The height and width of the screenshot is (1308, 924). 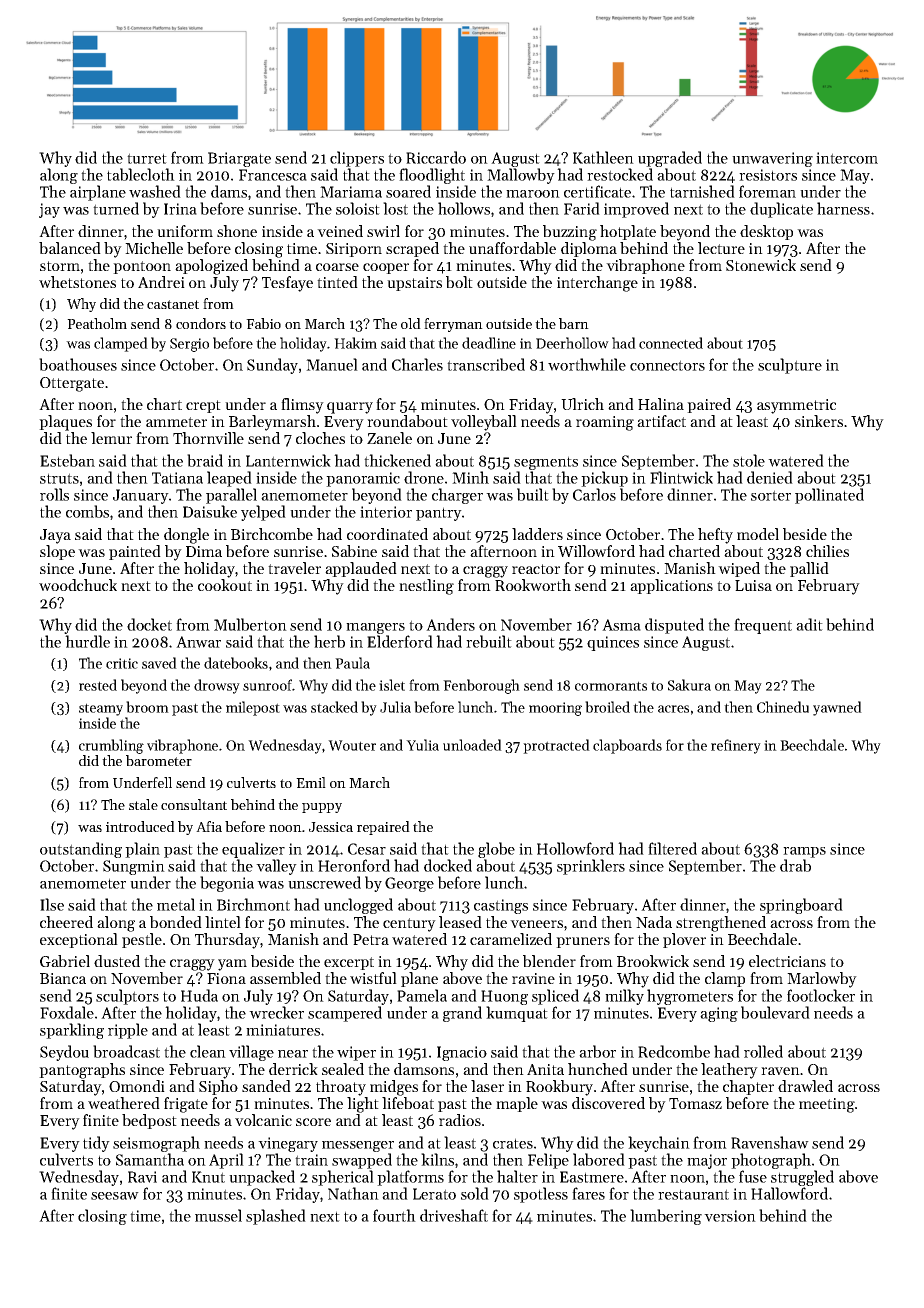 I want to click on boulevard, so click(x=775, y=1012).
